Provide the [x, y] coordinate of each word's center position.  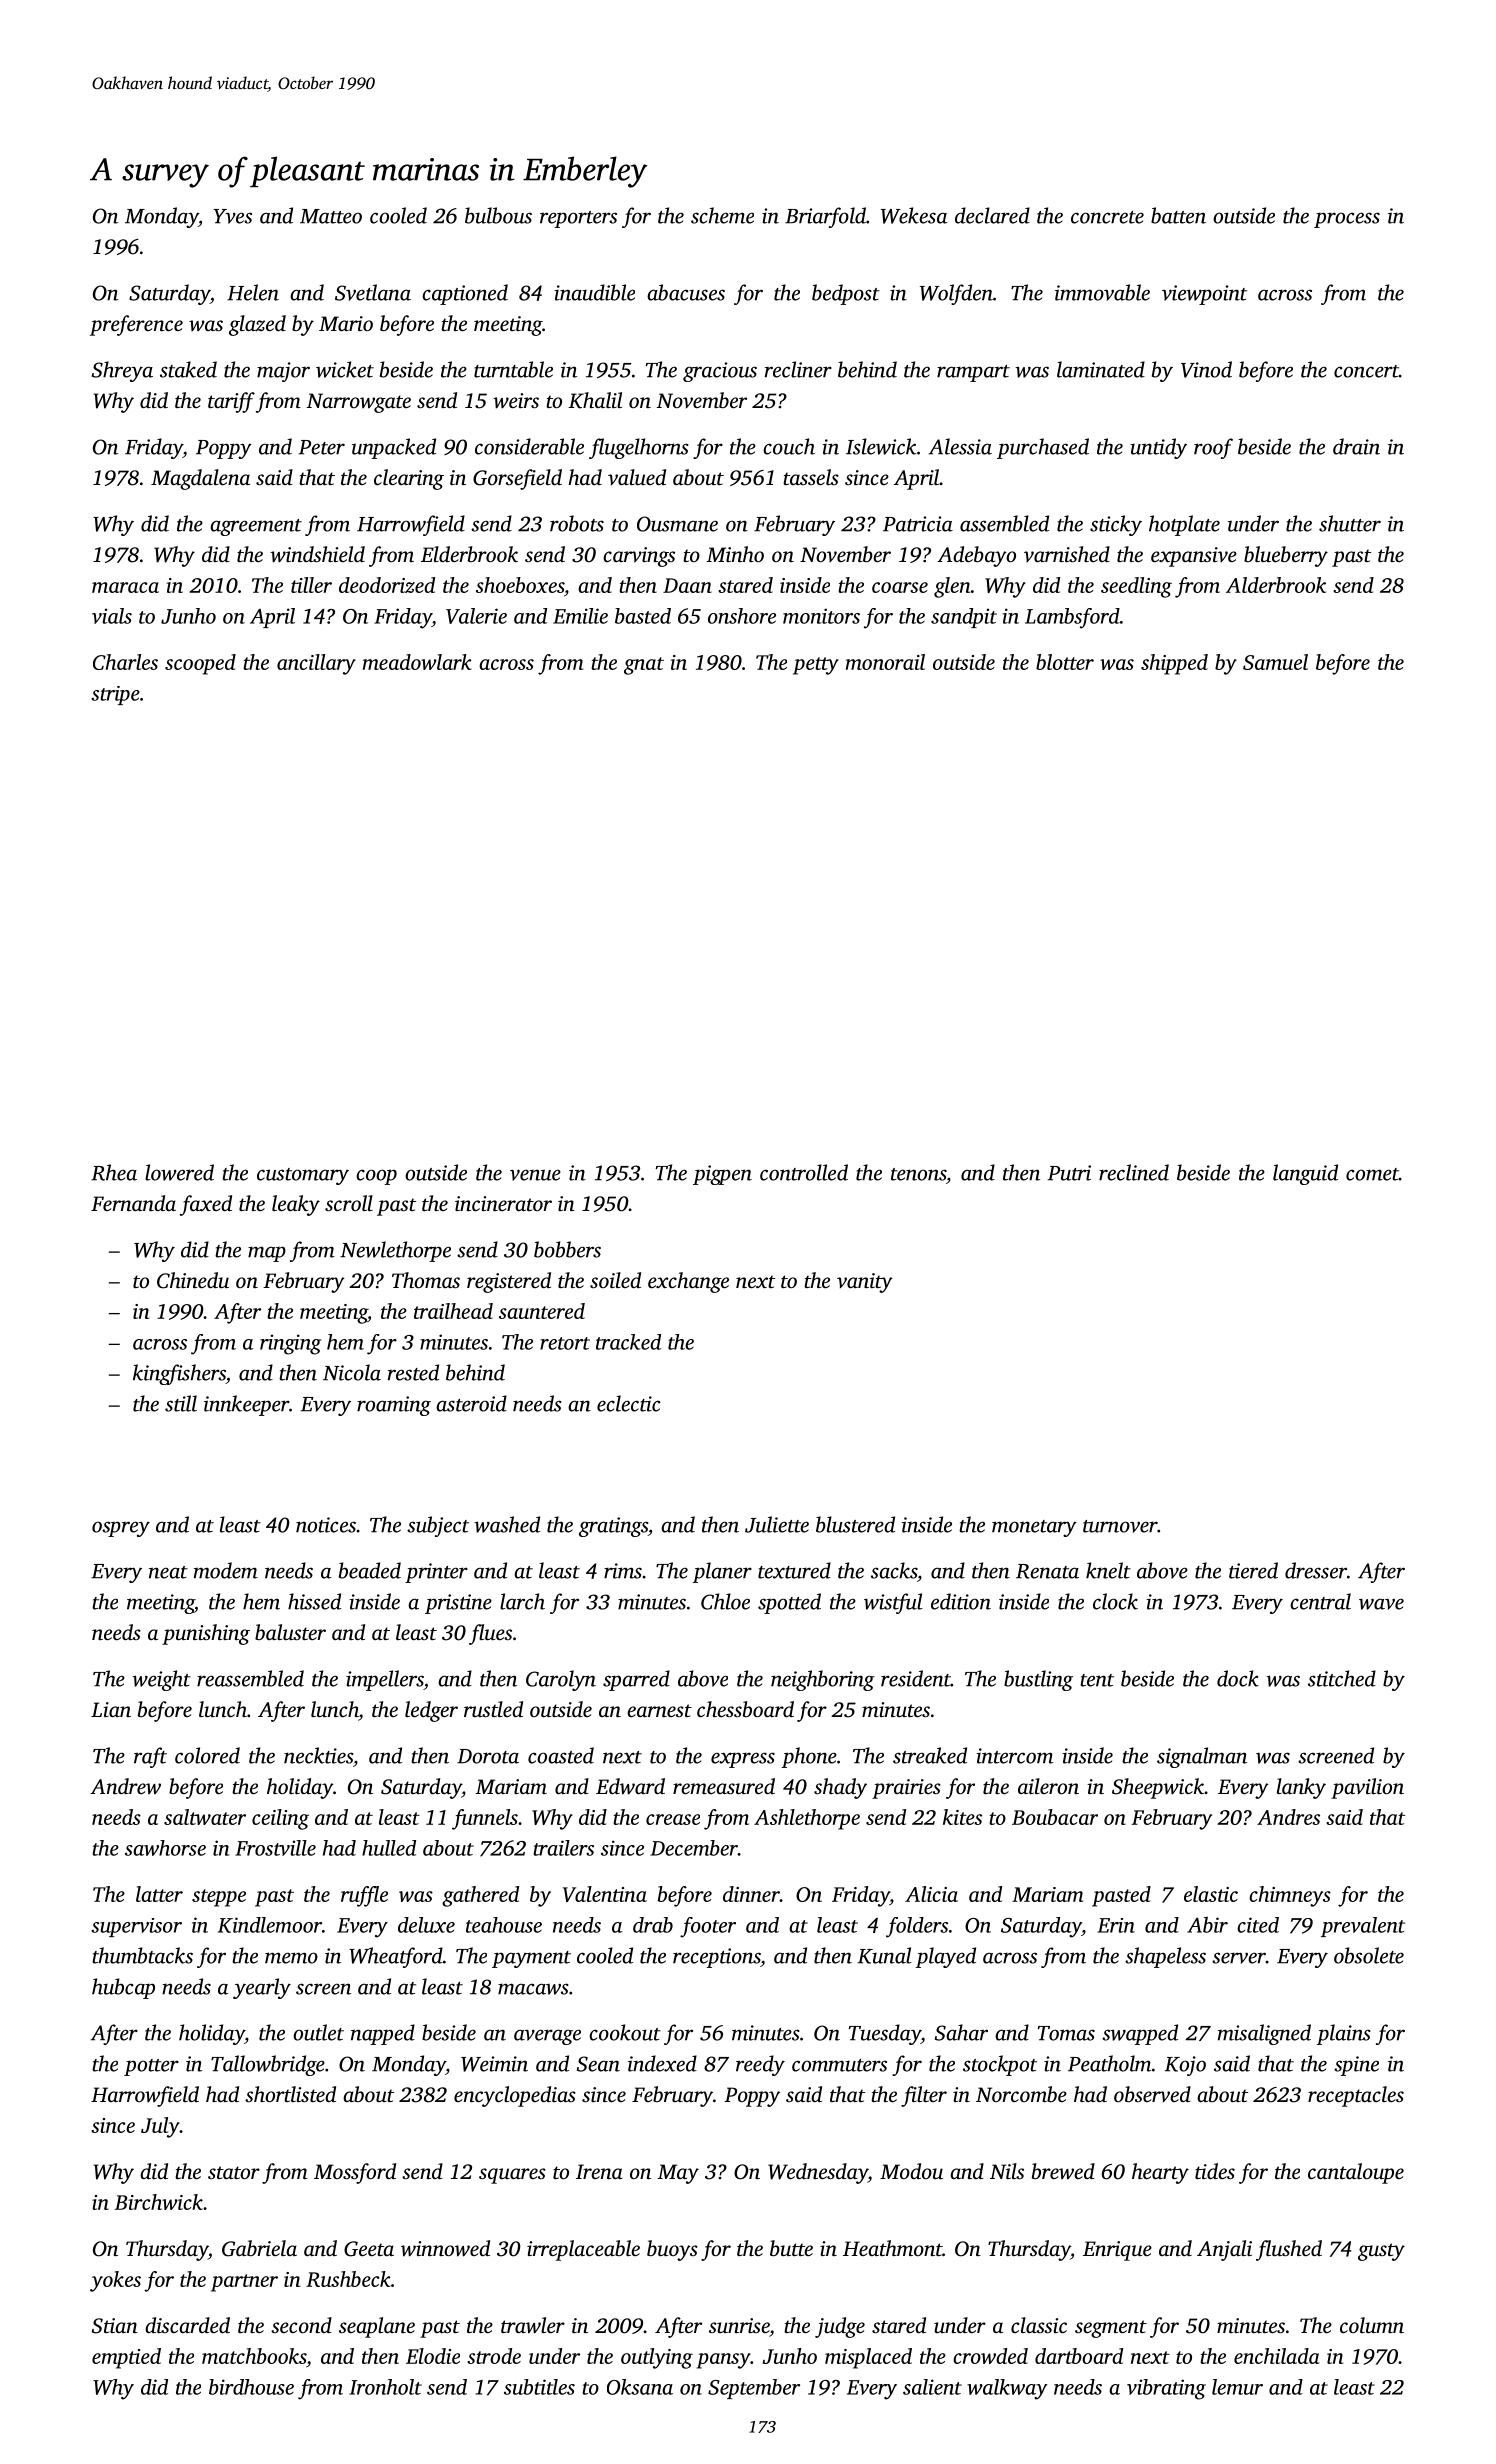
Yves [232, 216]
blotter [1065, 662]
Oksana [640, 2387]
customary [303, 1176]
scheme [722, 215]
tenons [918, 1174]
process [1347, 220]
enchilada [1277, 2356]
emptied [126, 2358]
